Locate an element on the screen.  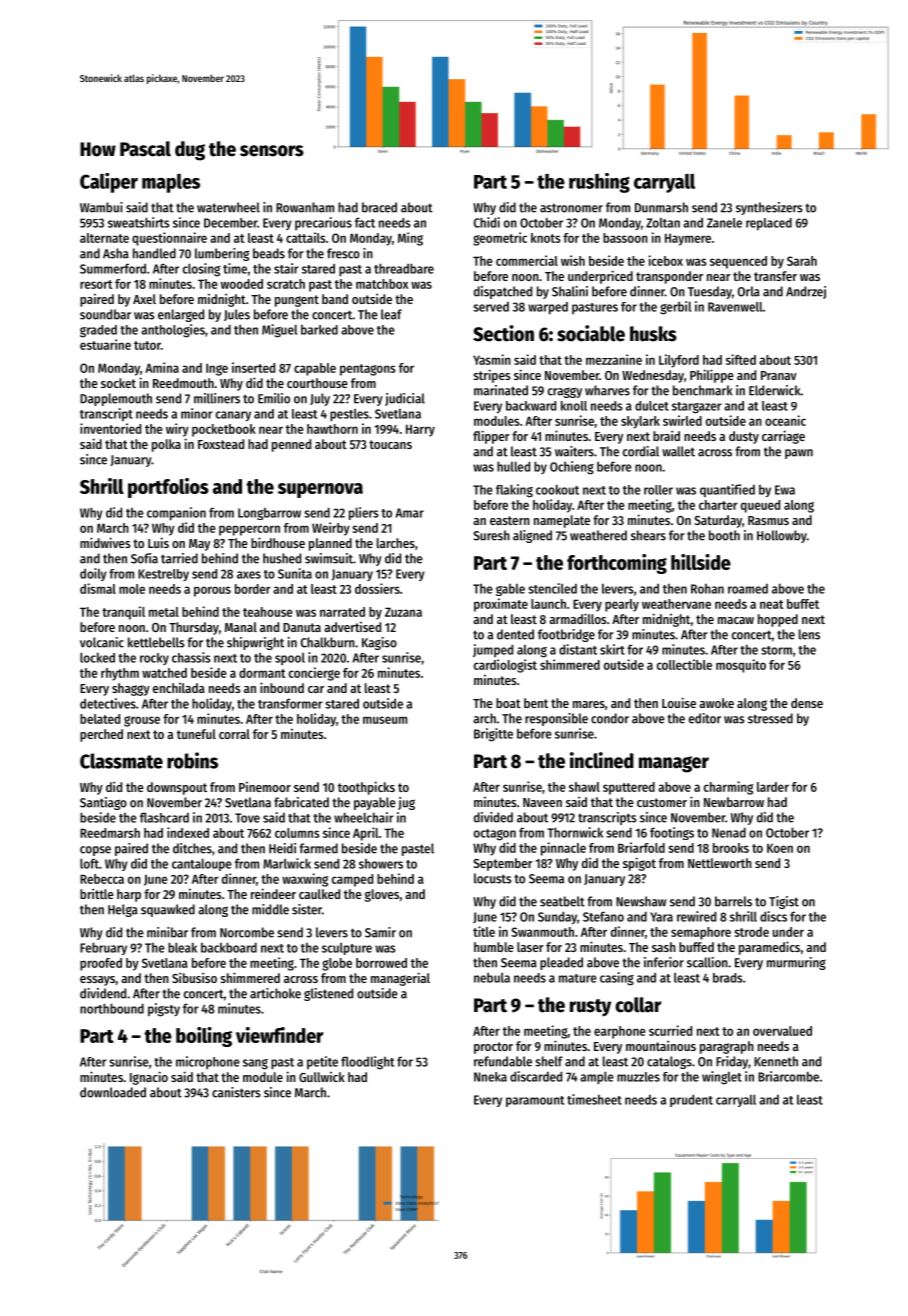
craggy is located at coordinates (565, 392).
